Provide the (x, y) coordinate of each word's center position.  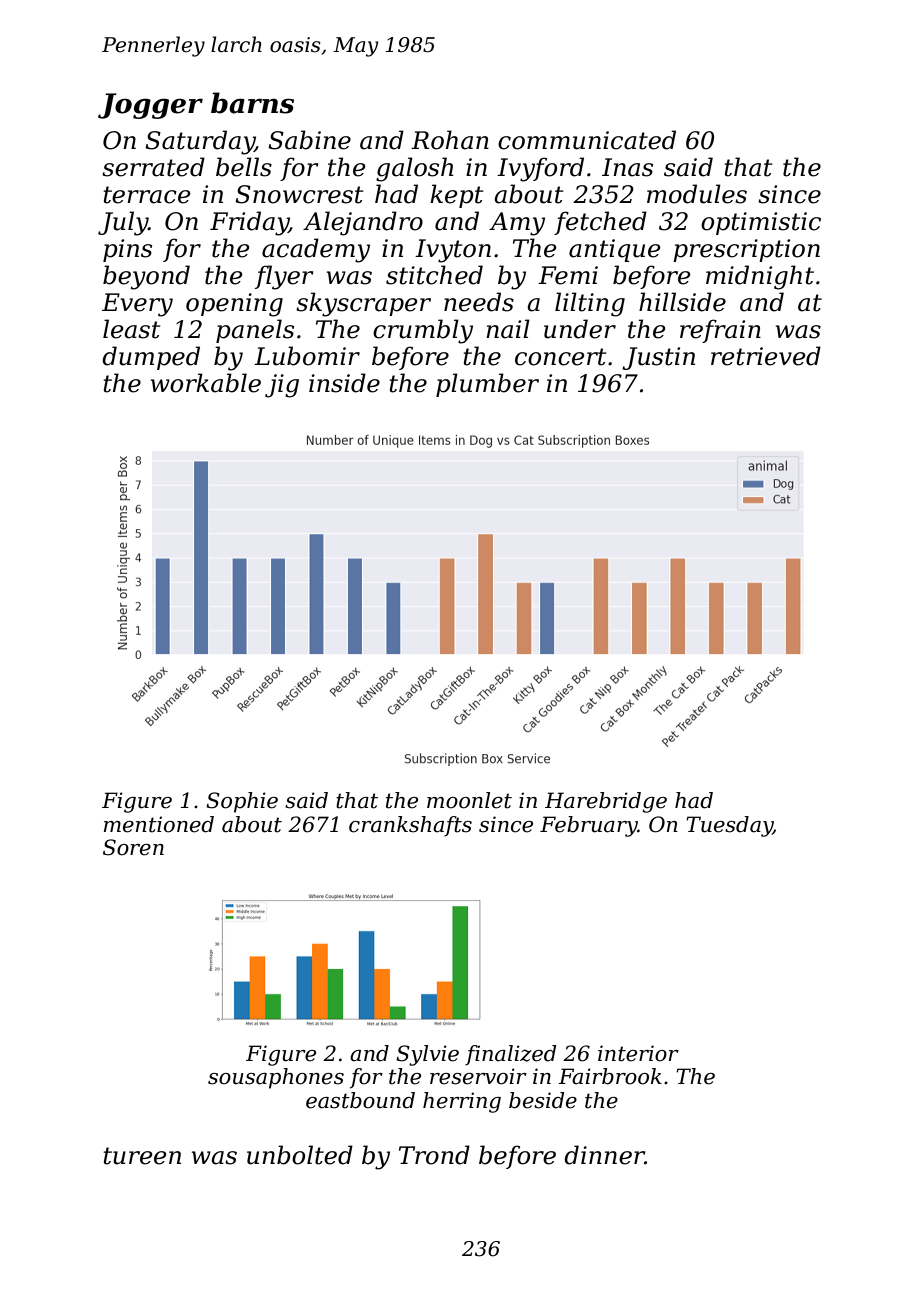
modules (697, 194)
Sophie (242, 802)
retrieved (766, 356)
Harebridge (606, 802)
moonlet (469, 800)
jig (282, 386)
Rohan (450, 140)
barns (252, 103)
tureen (142, 1156)
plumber (487, 385)
